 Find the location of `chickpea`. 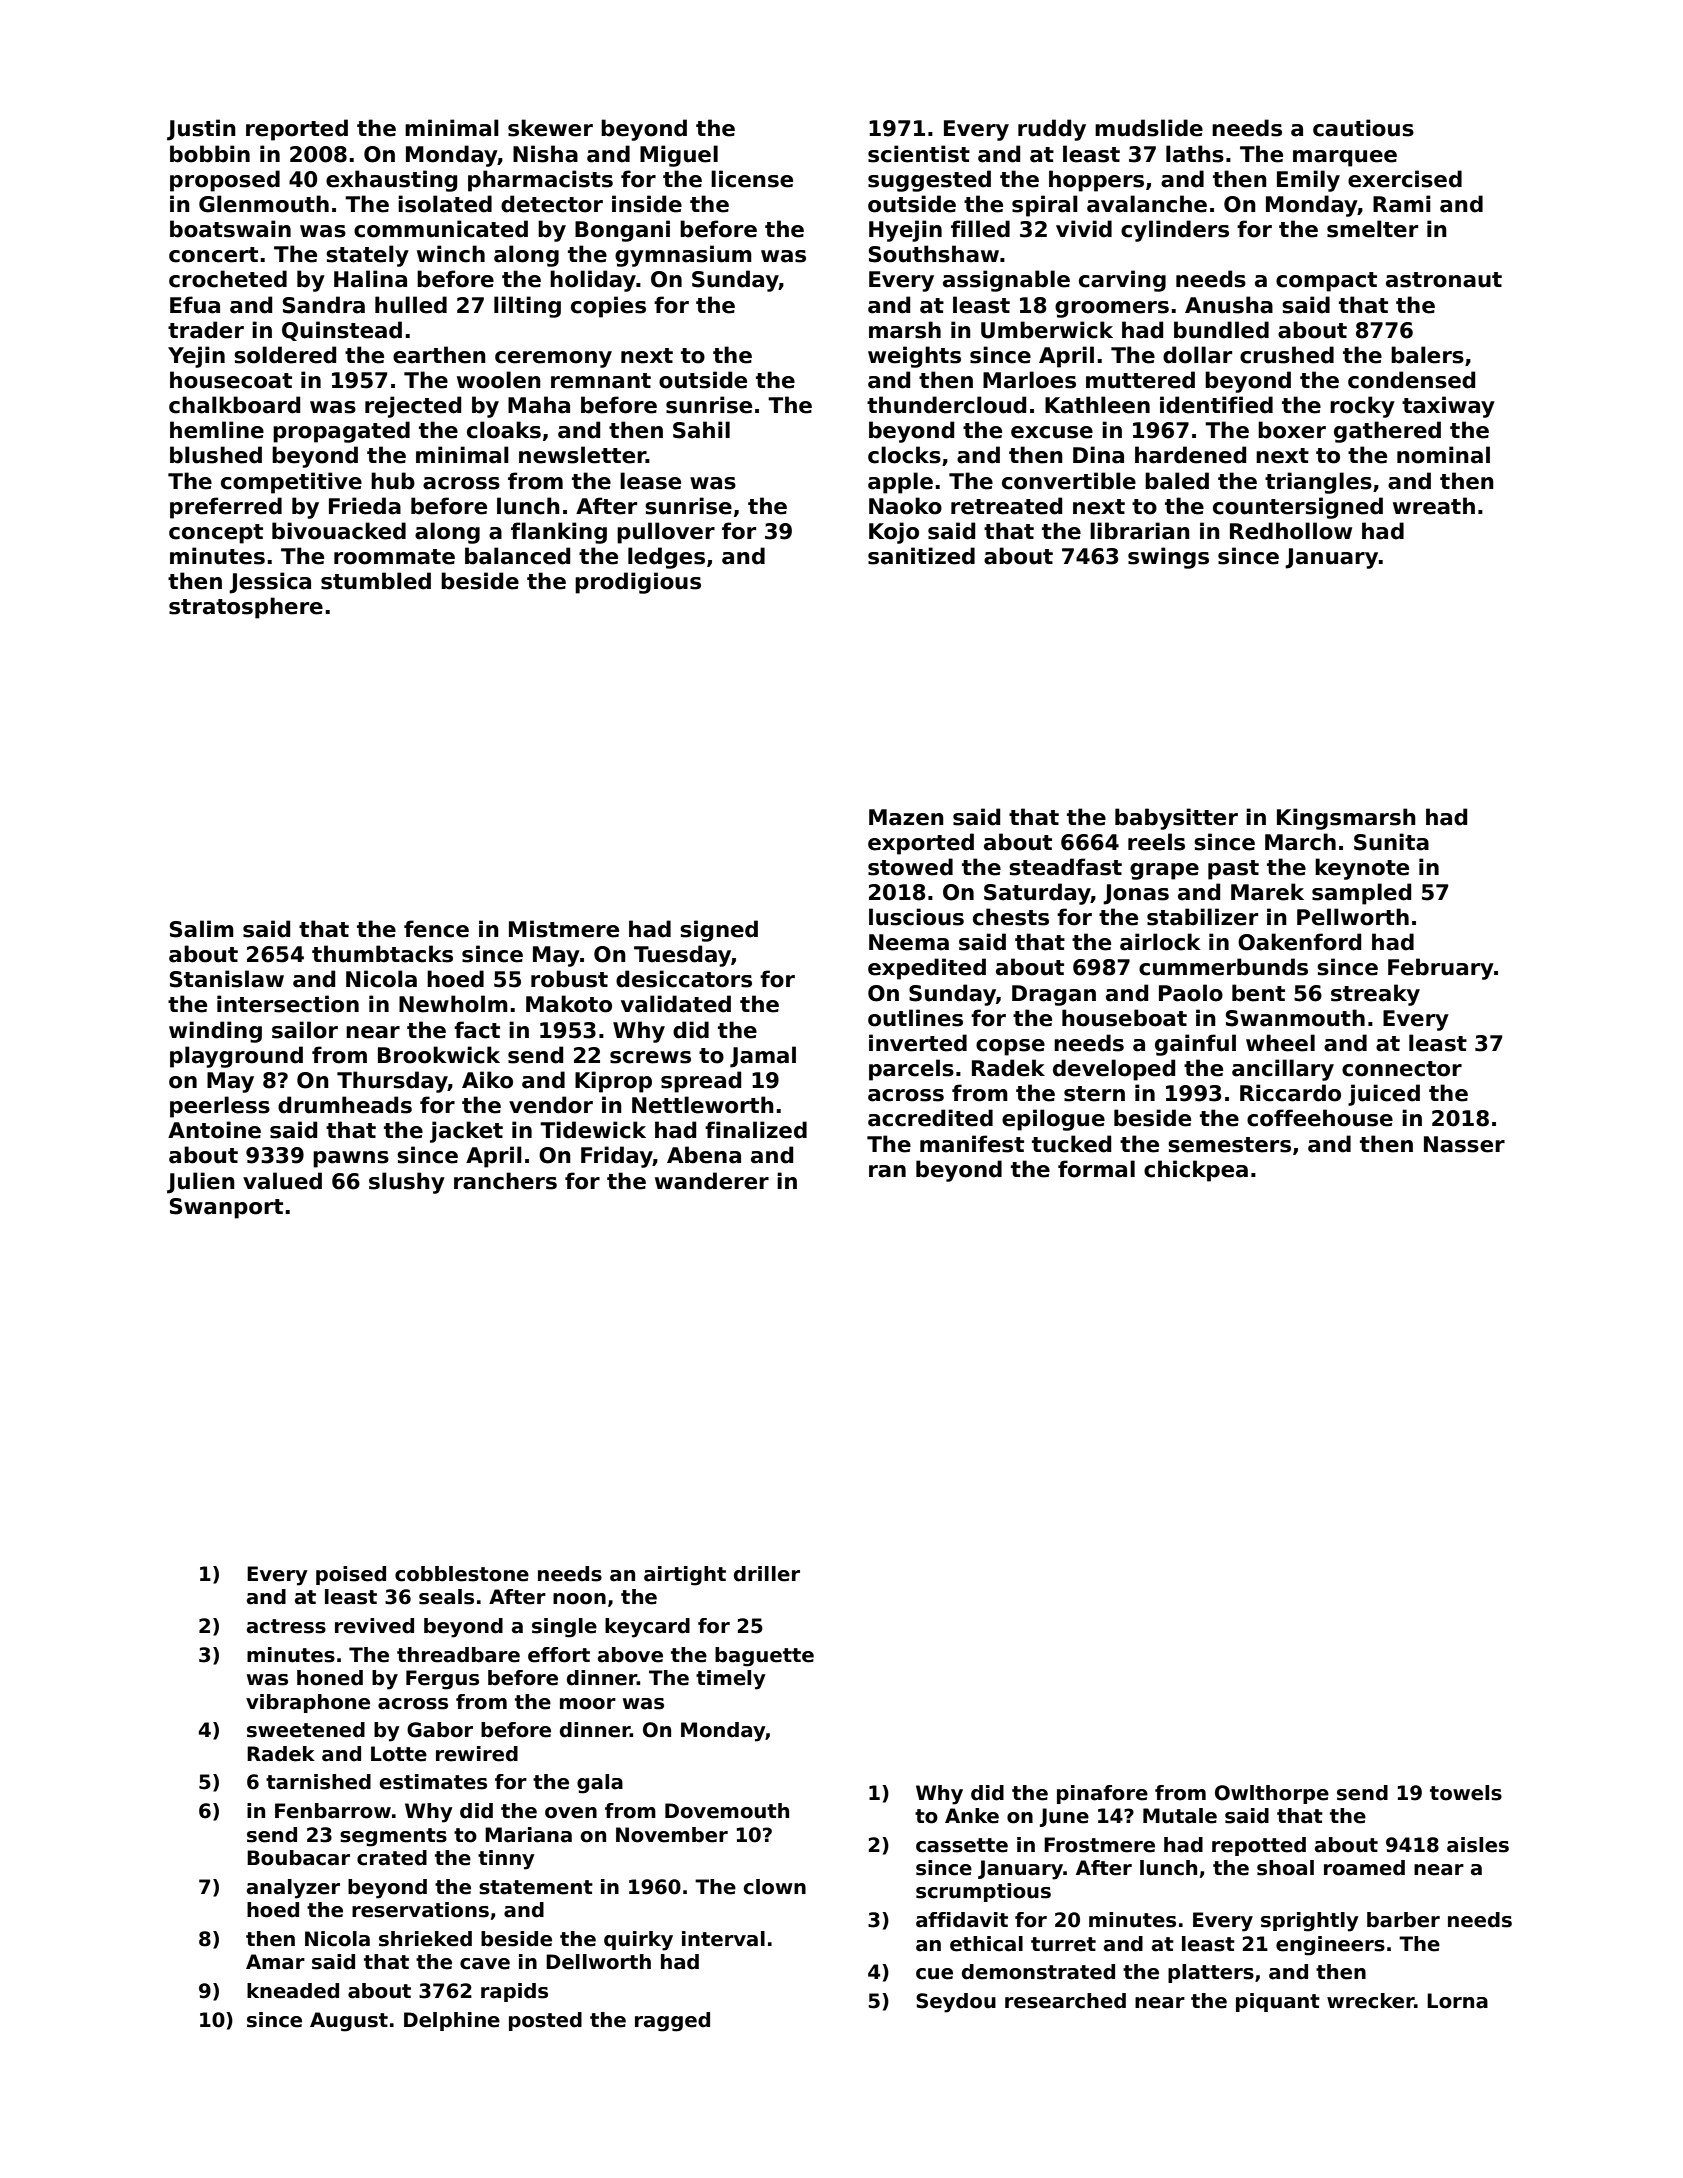

chickpea is located at coordinates (1196, 1171).
